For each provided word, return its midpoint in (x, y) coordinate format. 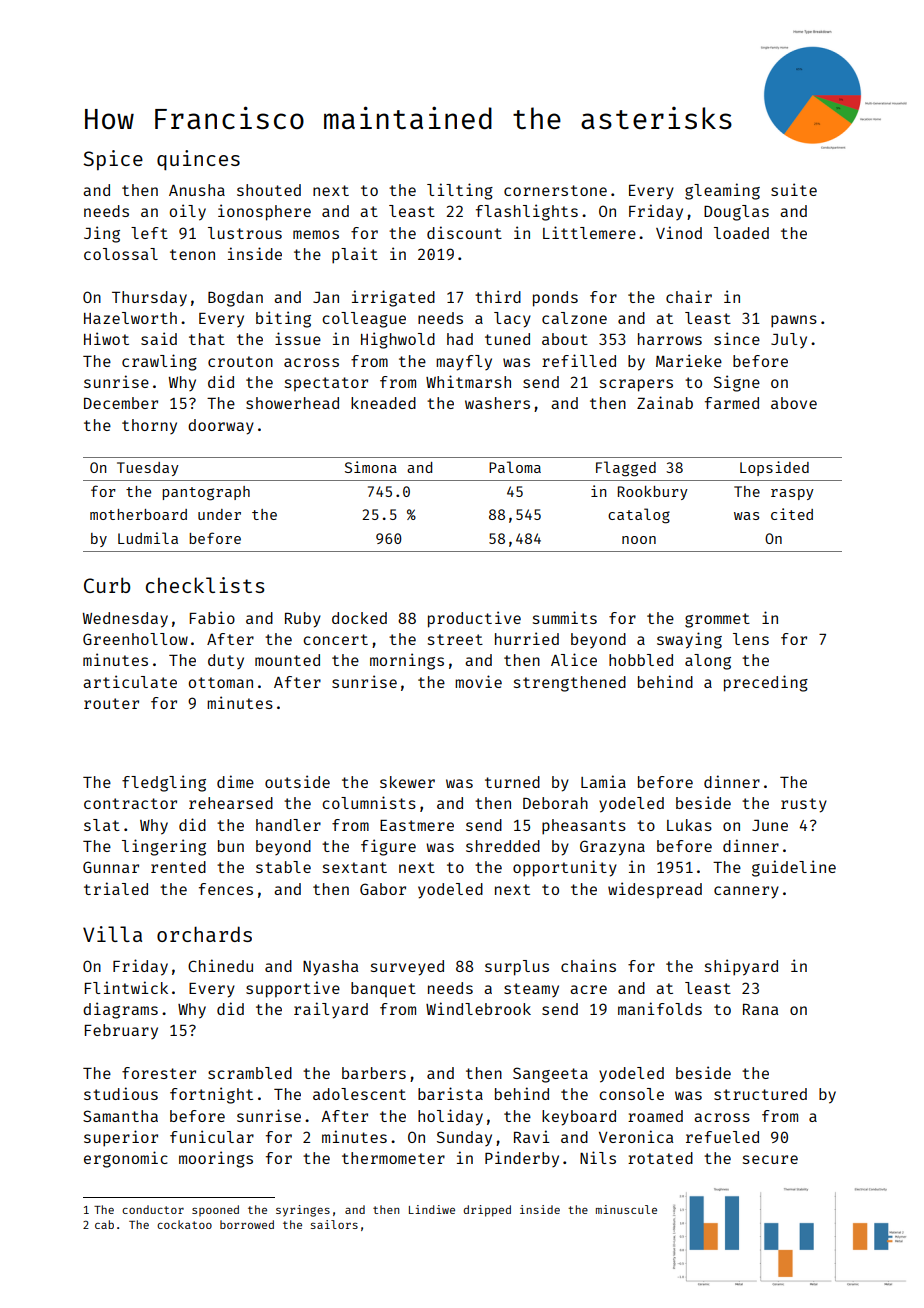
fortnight (211, 1095)
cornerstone (555, 190)
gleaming (722, 191)
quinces (198, 160)
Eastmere (417, 825)
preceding (766, 683)
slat (102, 825)
